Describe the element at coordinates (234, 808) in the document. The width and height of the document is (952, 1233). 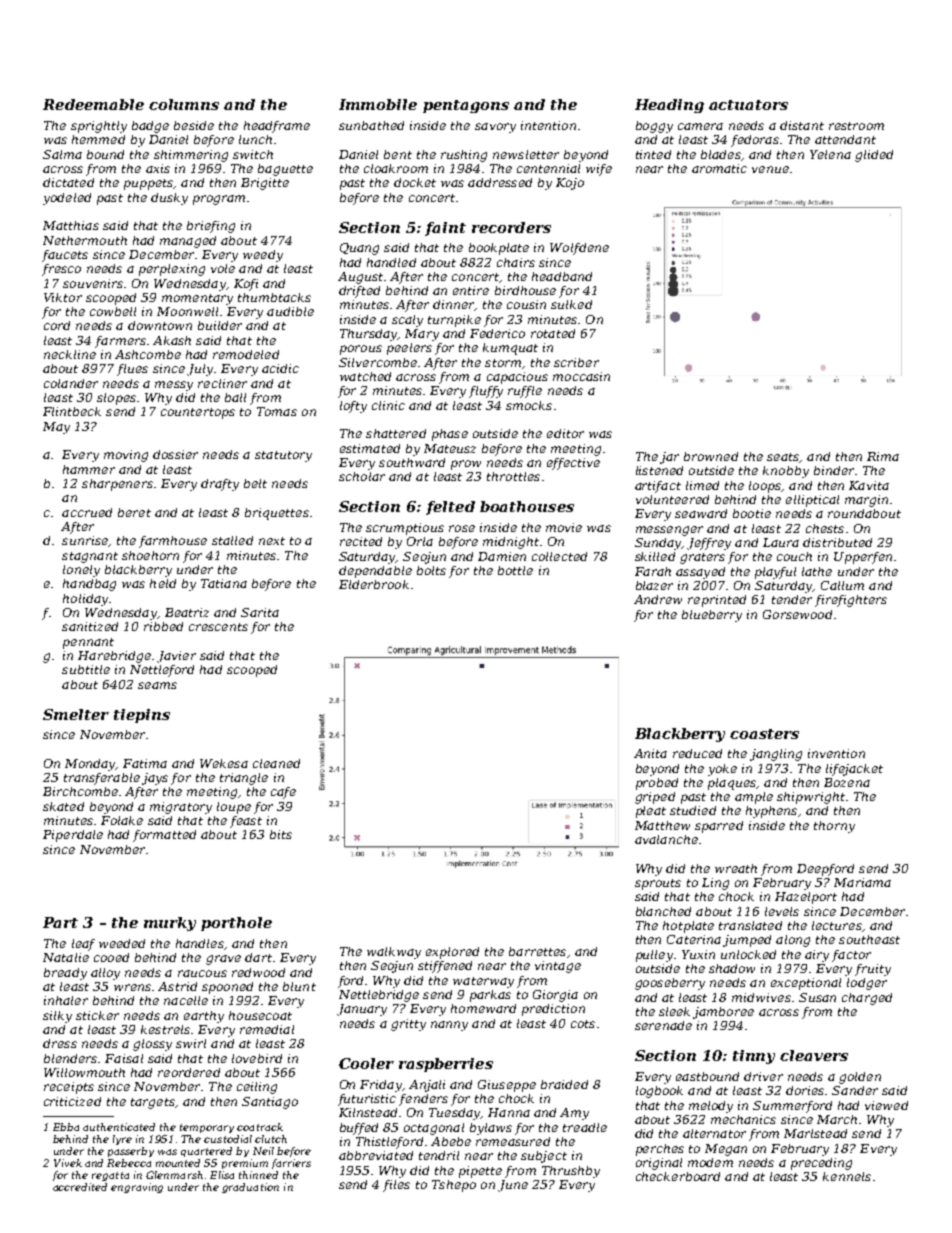
I see `loupe` at that location.
